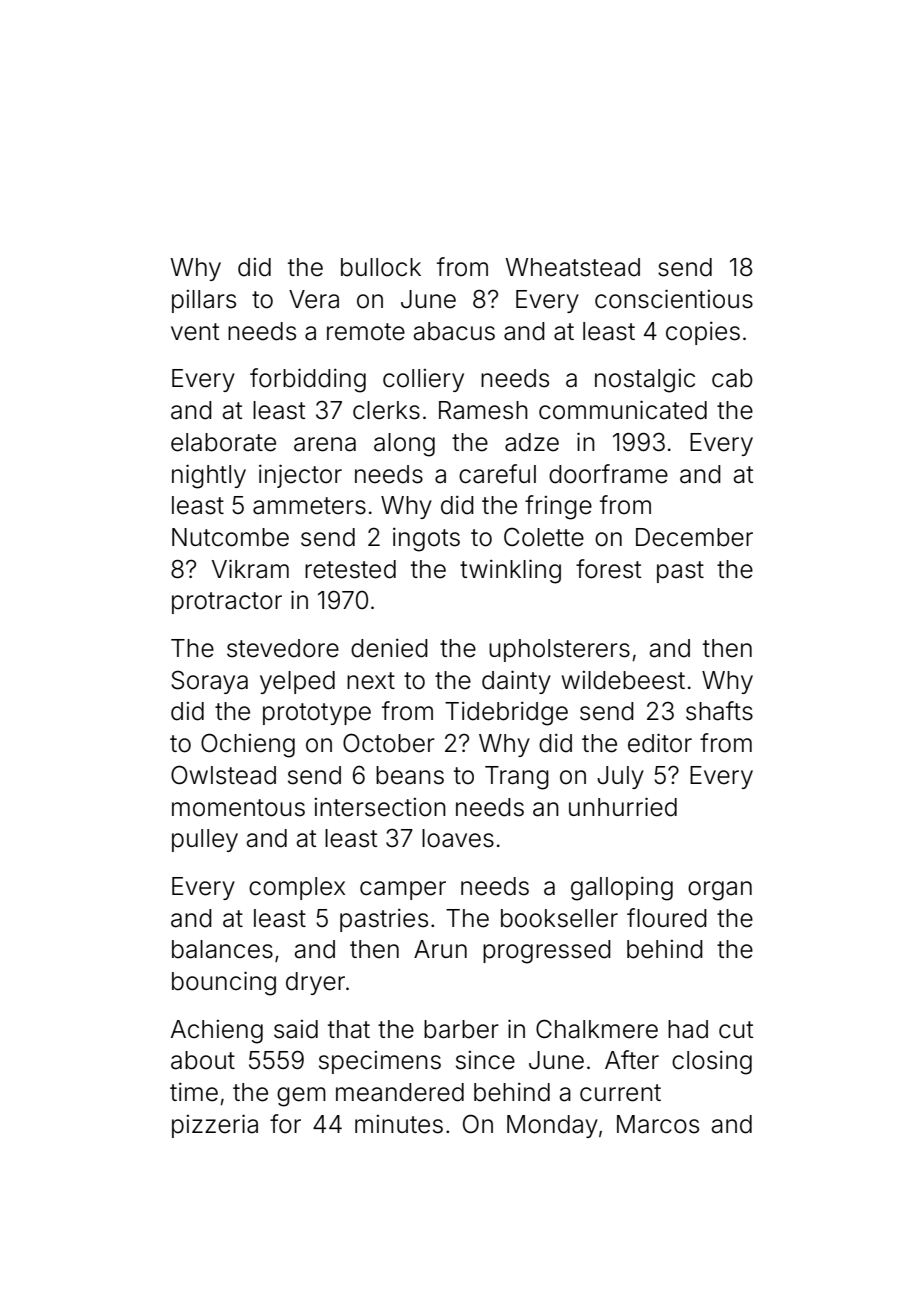  What do you see at coordinates (572, 267) in the screenshot?
I see `Wheatstead` at bounding box center [572, 267].
